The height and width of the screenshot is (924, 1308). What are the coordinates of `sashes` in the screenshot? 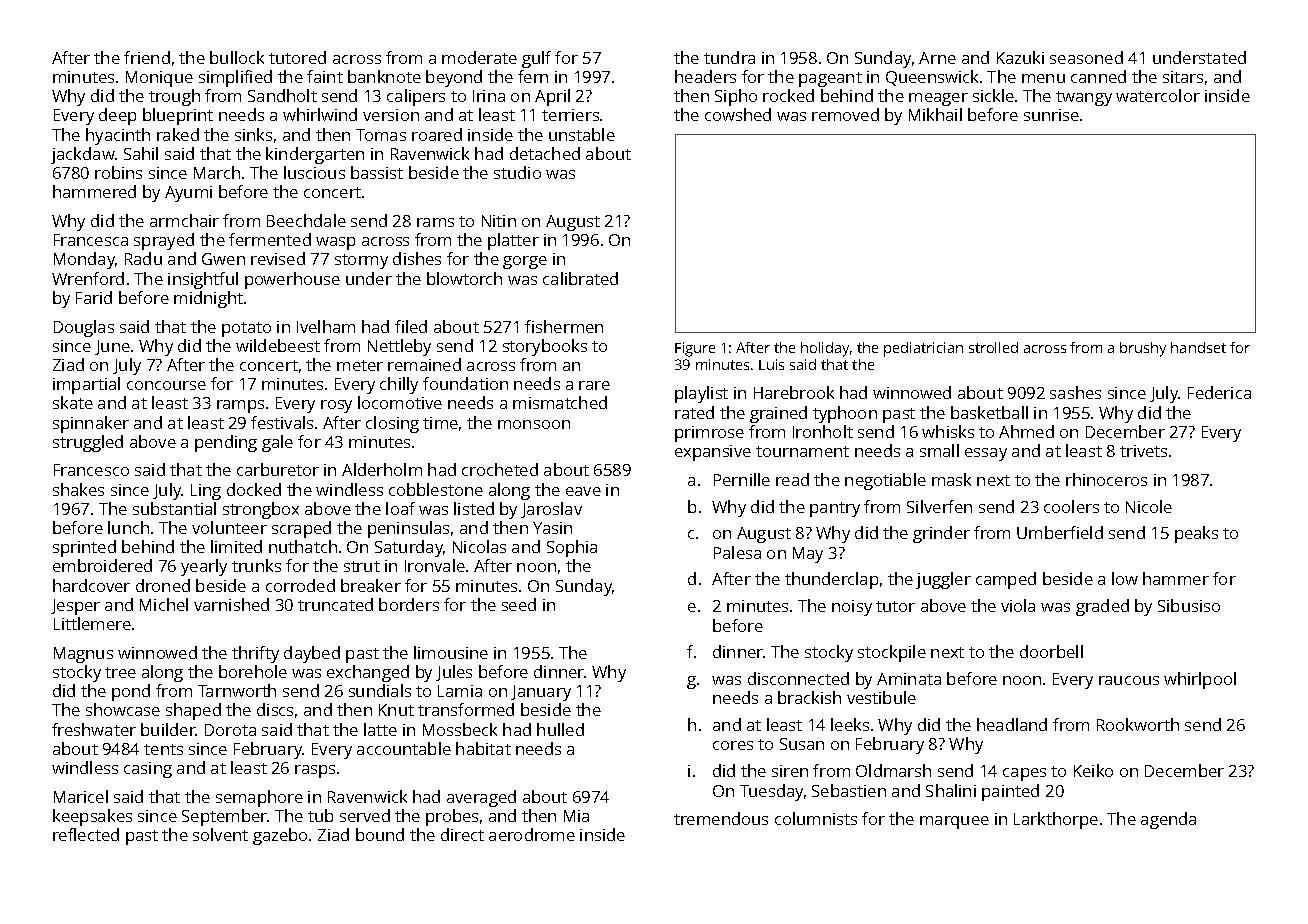 It's located at (1075, 392).
